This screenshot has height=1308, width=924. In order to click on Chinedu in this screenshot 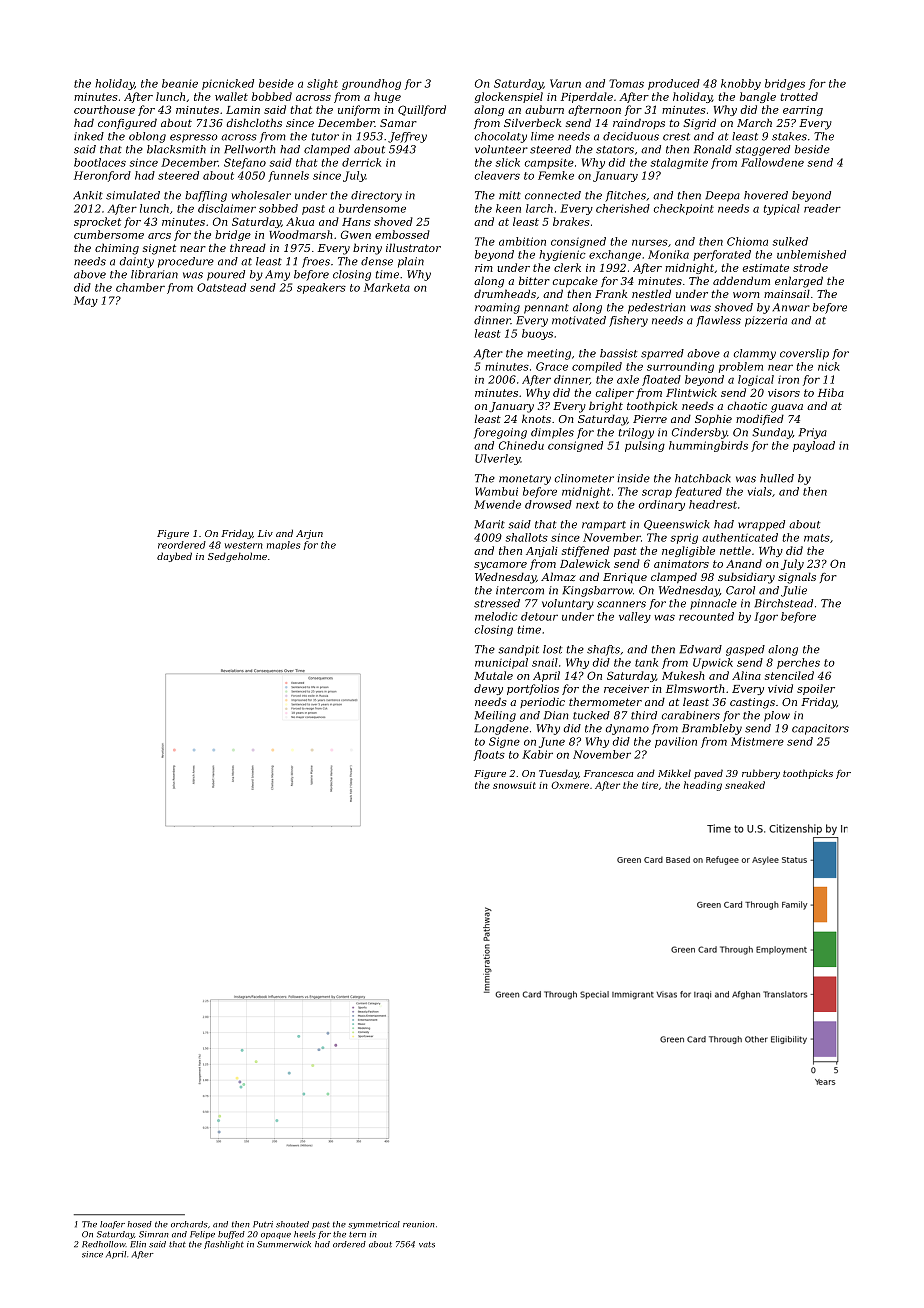, I will do `click(521, 445)`.
